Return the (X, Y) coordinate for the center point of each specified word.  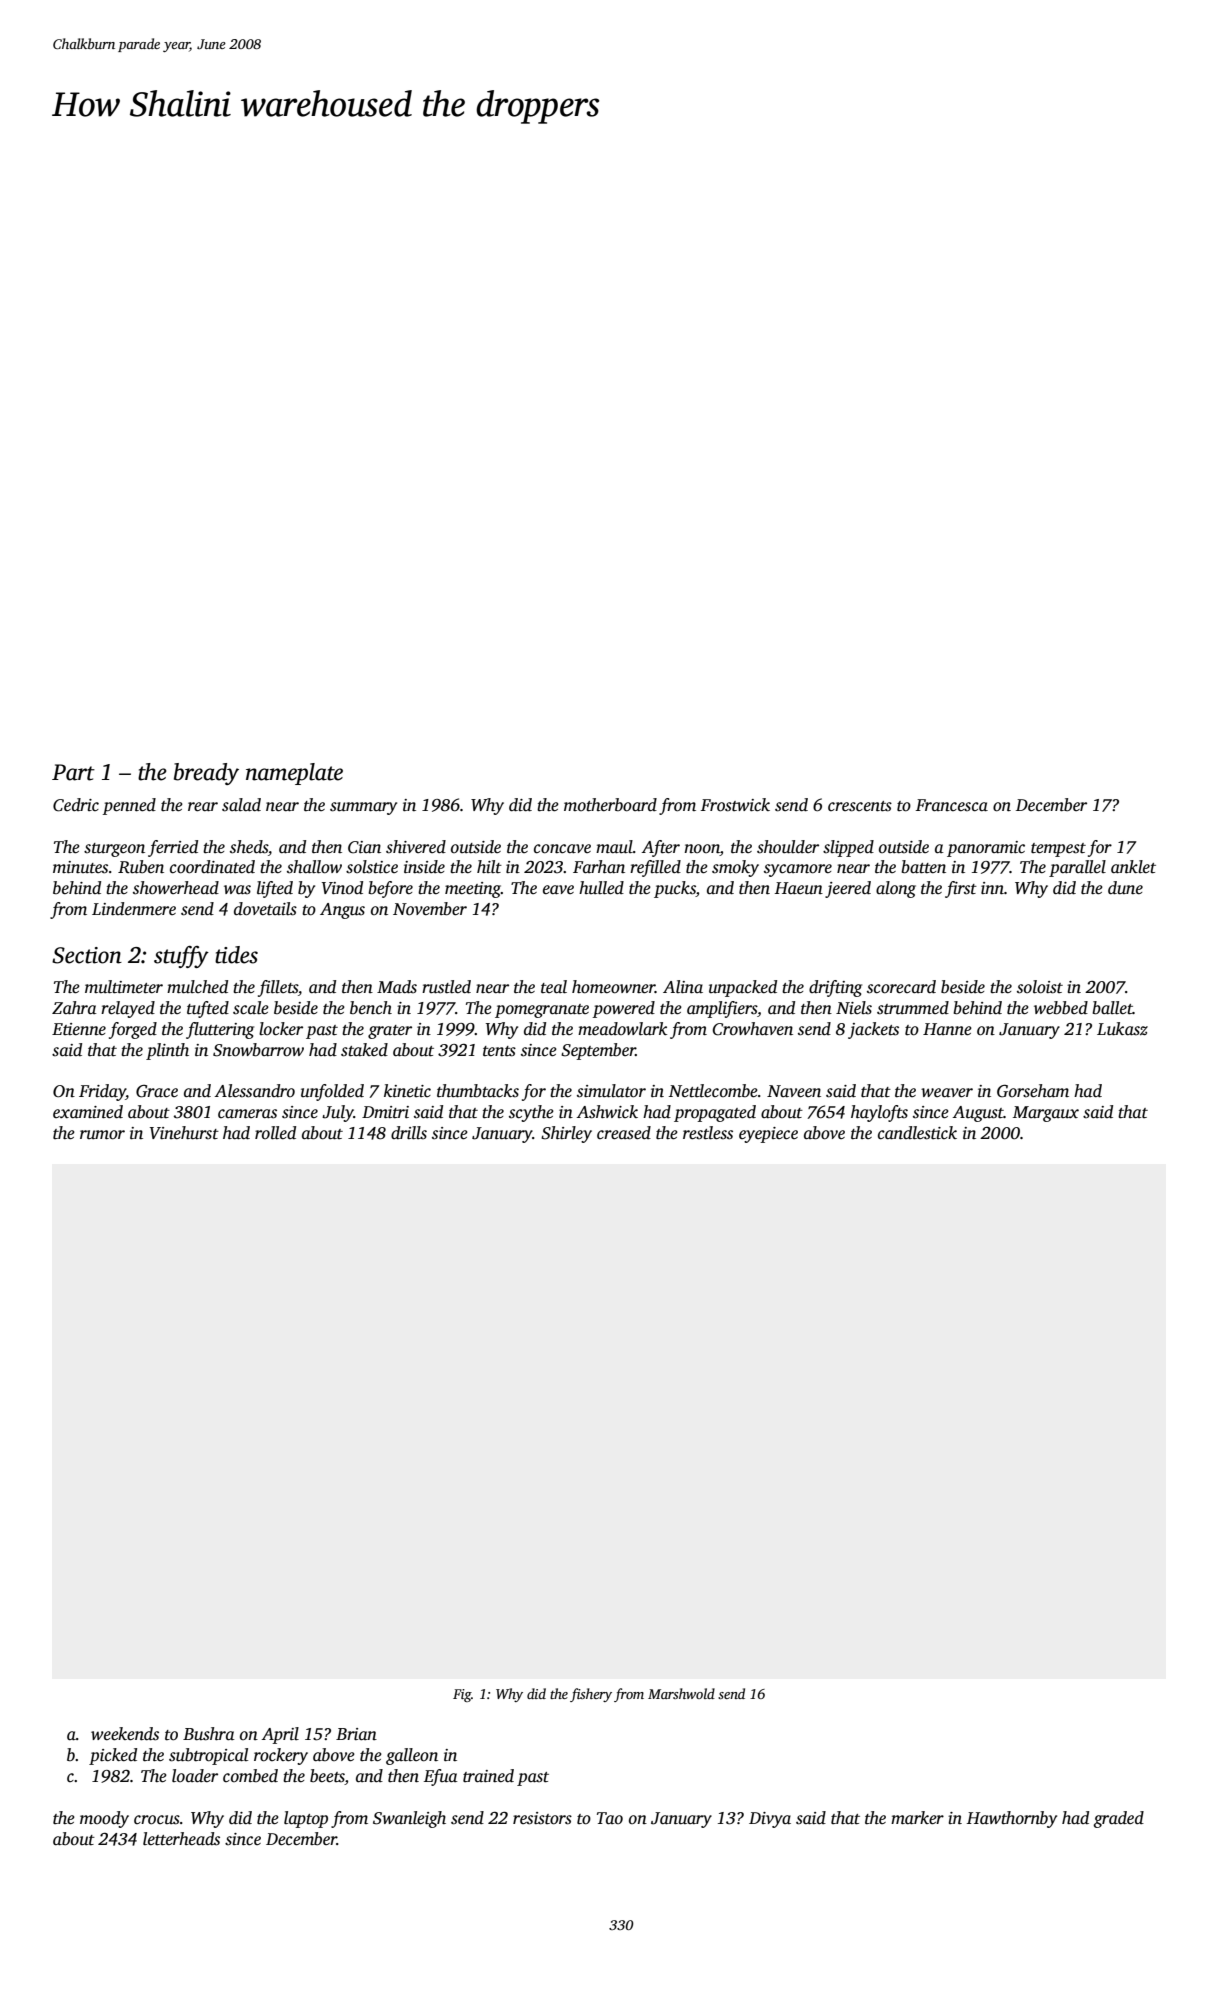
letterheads (181, 1839)
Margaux (1046, 1114)
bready (206, 774)
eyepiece (768, 1135)
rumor (102, 1135)
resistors (542, 1818)
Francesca (952, 805)
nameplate (294, 774)
